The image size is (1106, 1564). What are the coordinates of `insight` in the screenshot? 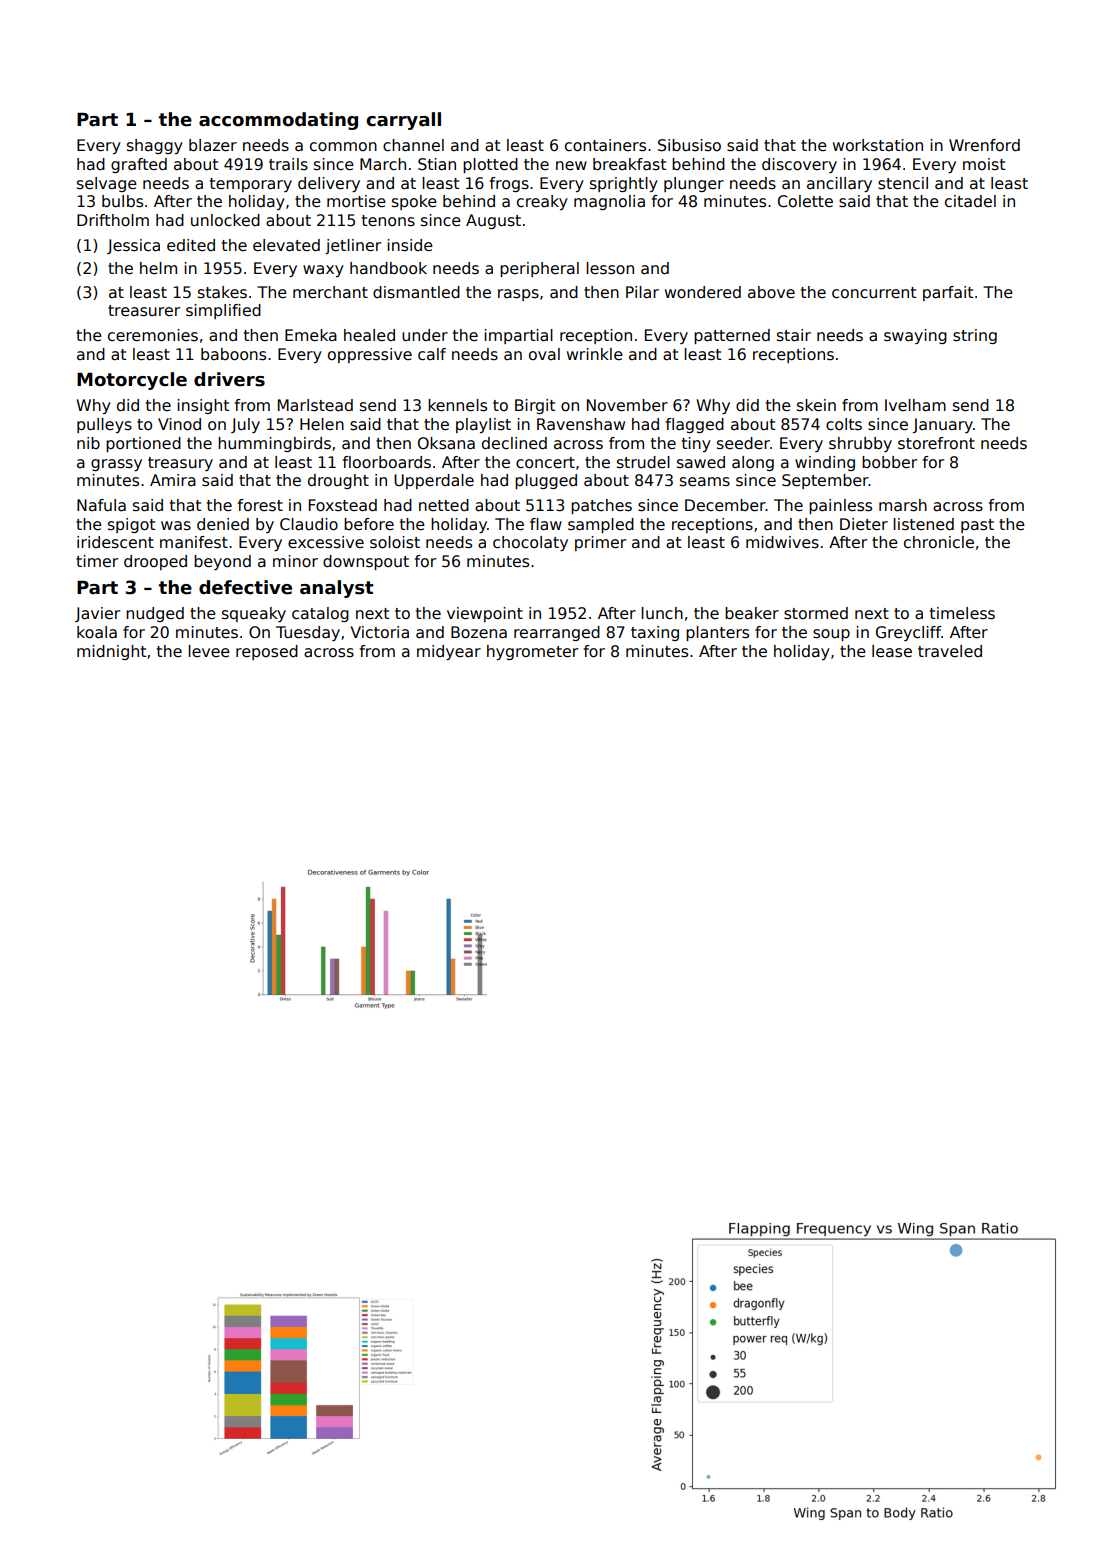 It's located at (203, 406).
